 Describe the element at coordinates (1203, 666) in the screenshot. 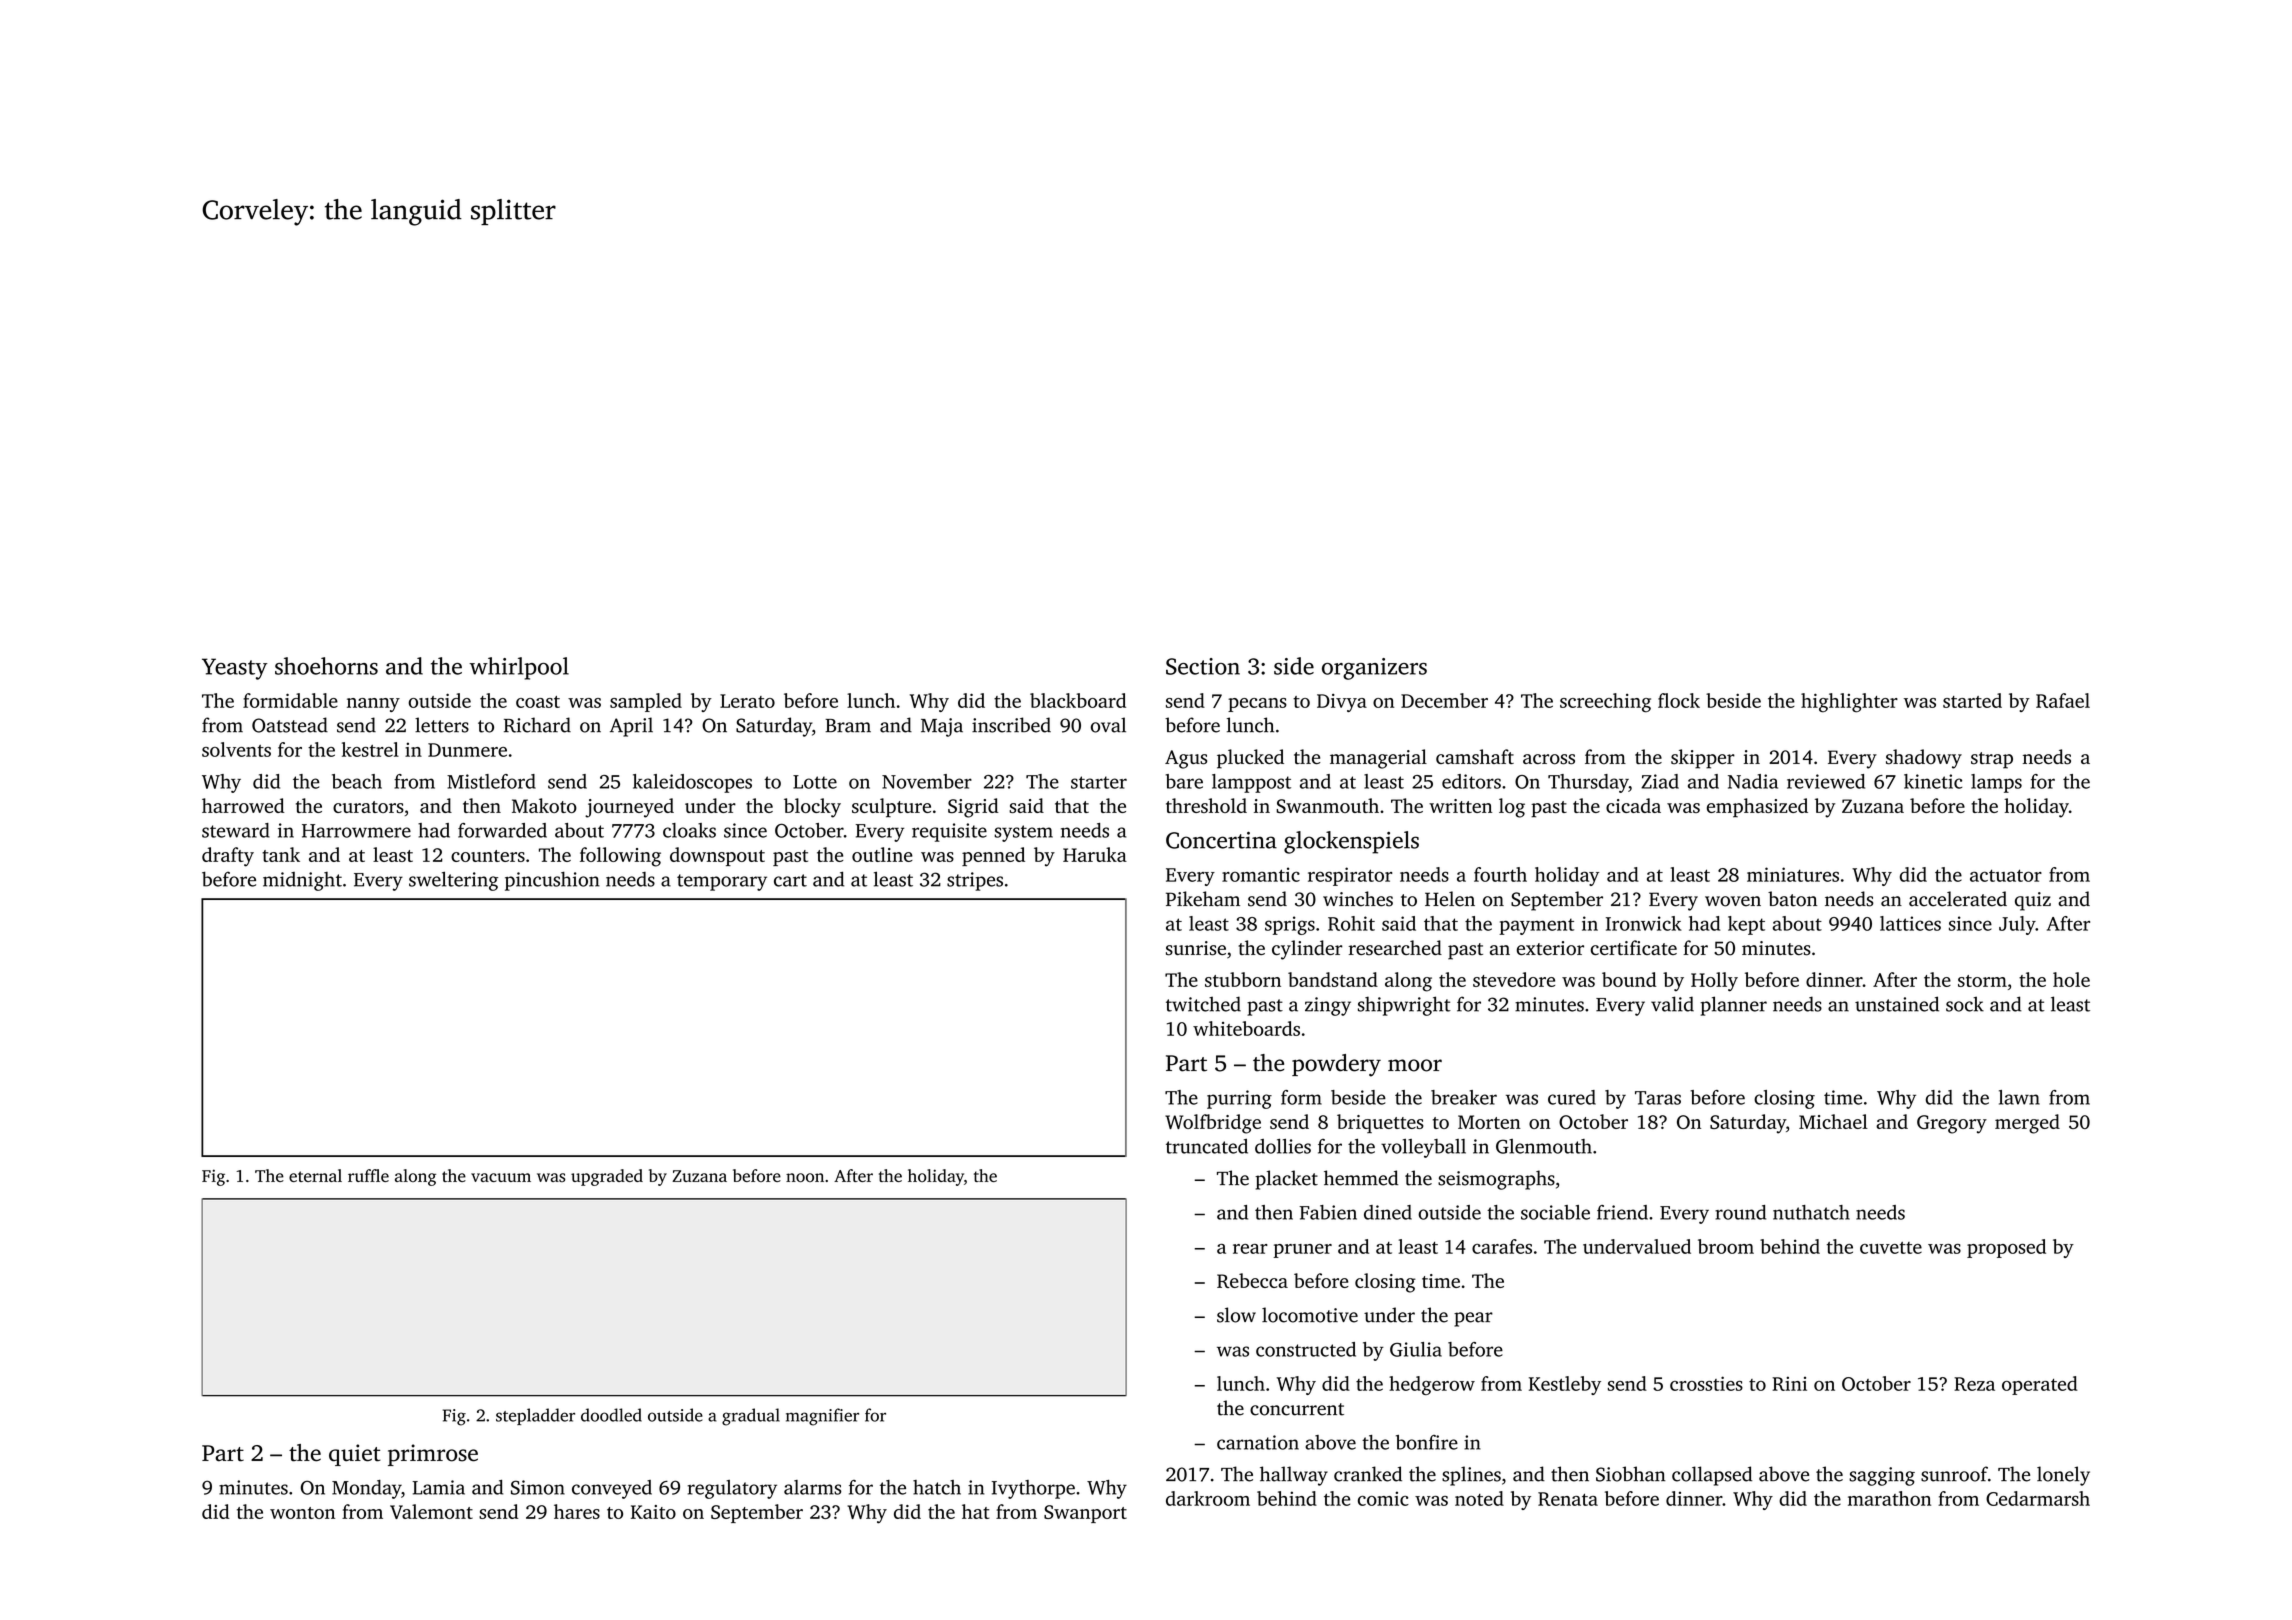

I see `Section` at that location.
